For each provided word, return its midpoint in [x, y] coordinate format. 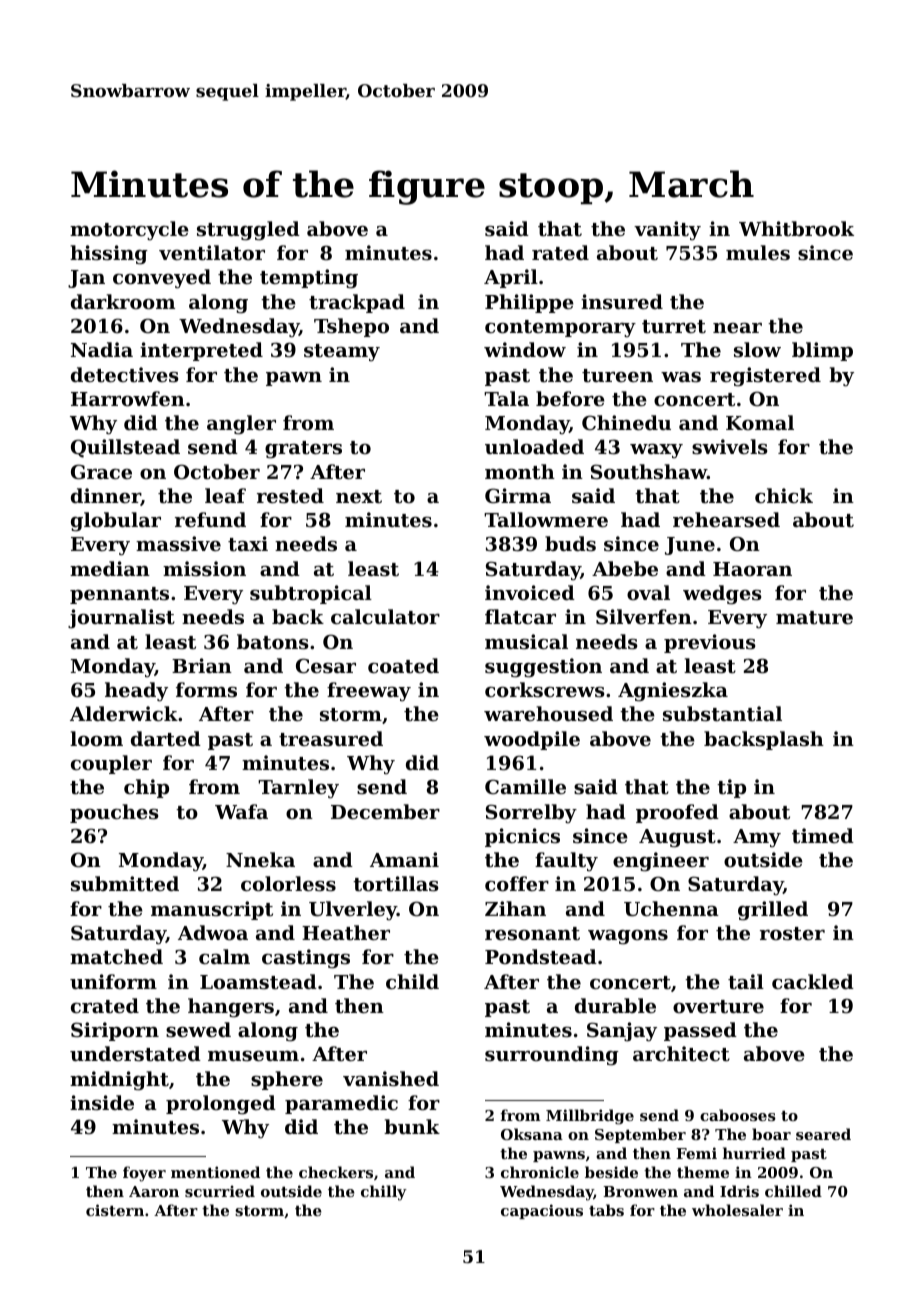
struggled [248, 231]
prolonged [221, 1105]
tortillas [396, 884]
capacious [542, 1211]
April [511, 278]
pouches [114, 813]
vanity [667, 230]
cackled [813, 981]
